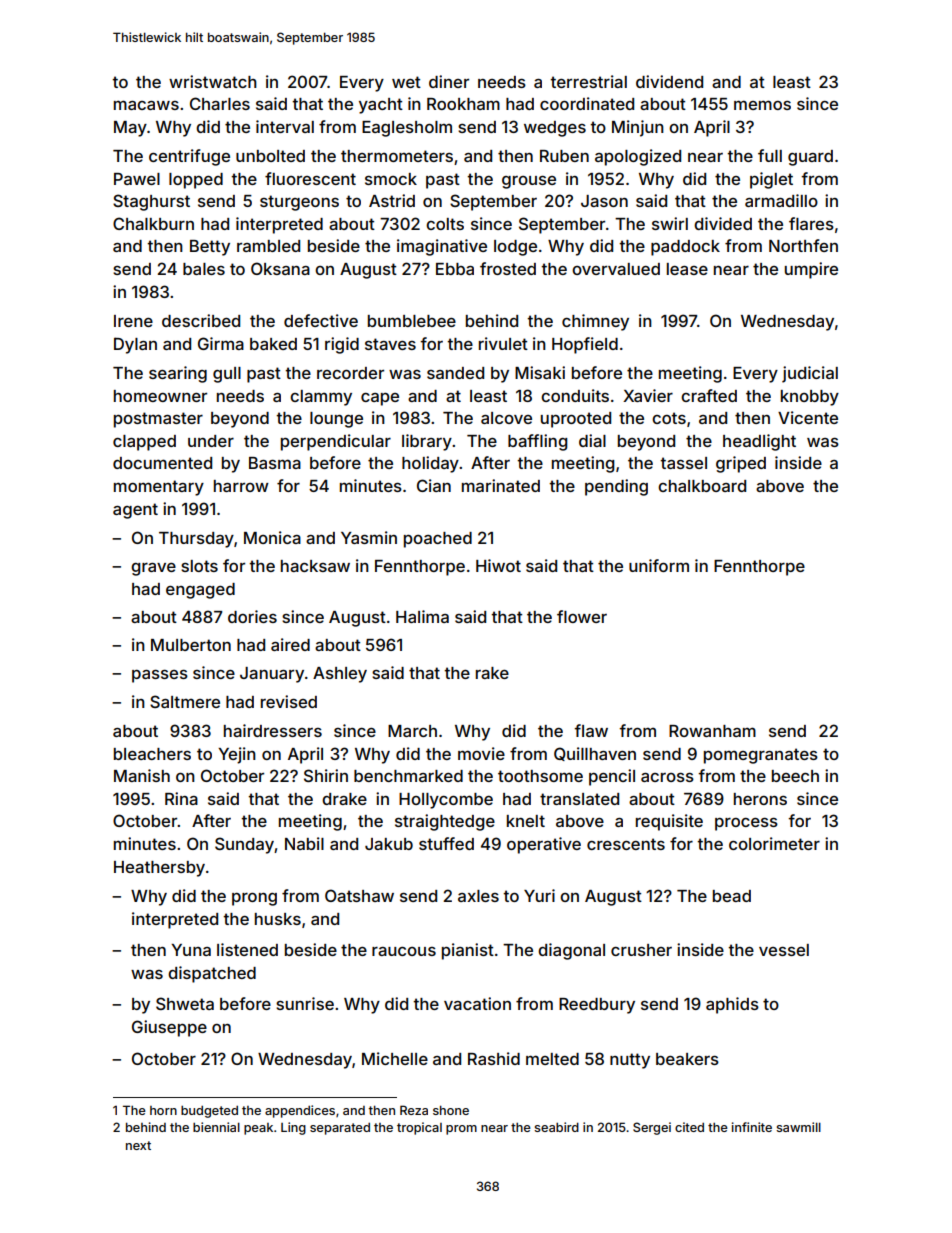 The height and width of the screenshot is (1233, 952). Describe the element at coordinates (712, 731) in the screenshot. I see `Rowanham` at that location.
